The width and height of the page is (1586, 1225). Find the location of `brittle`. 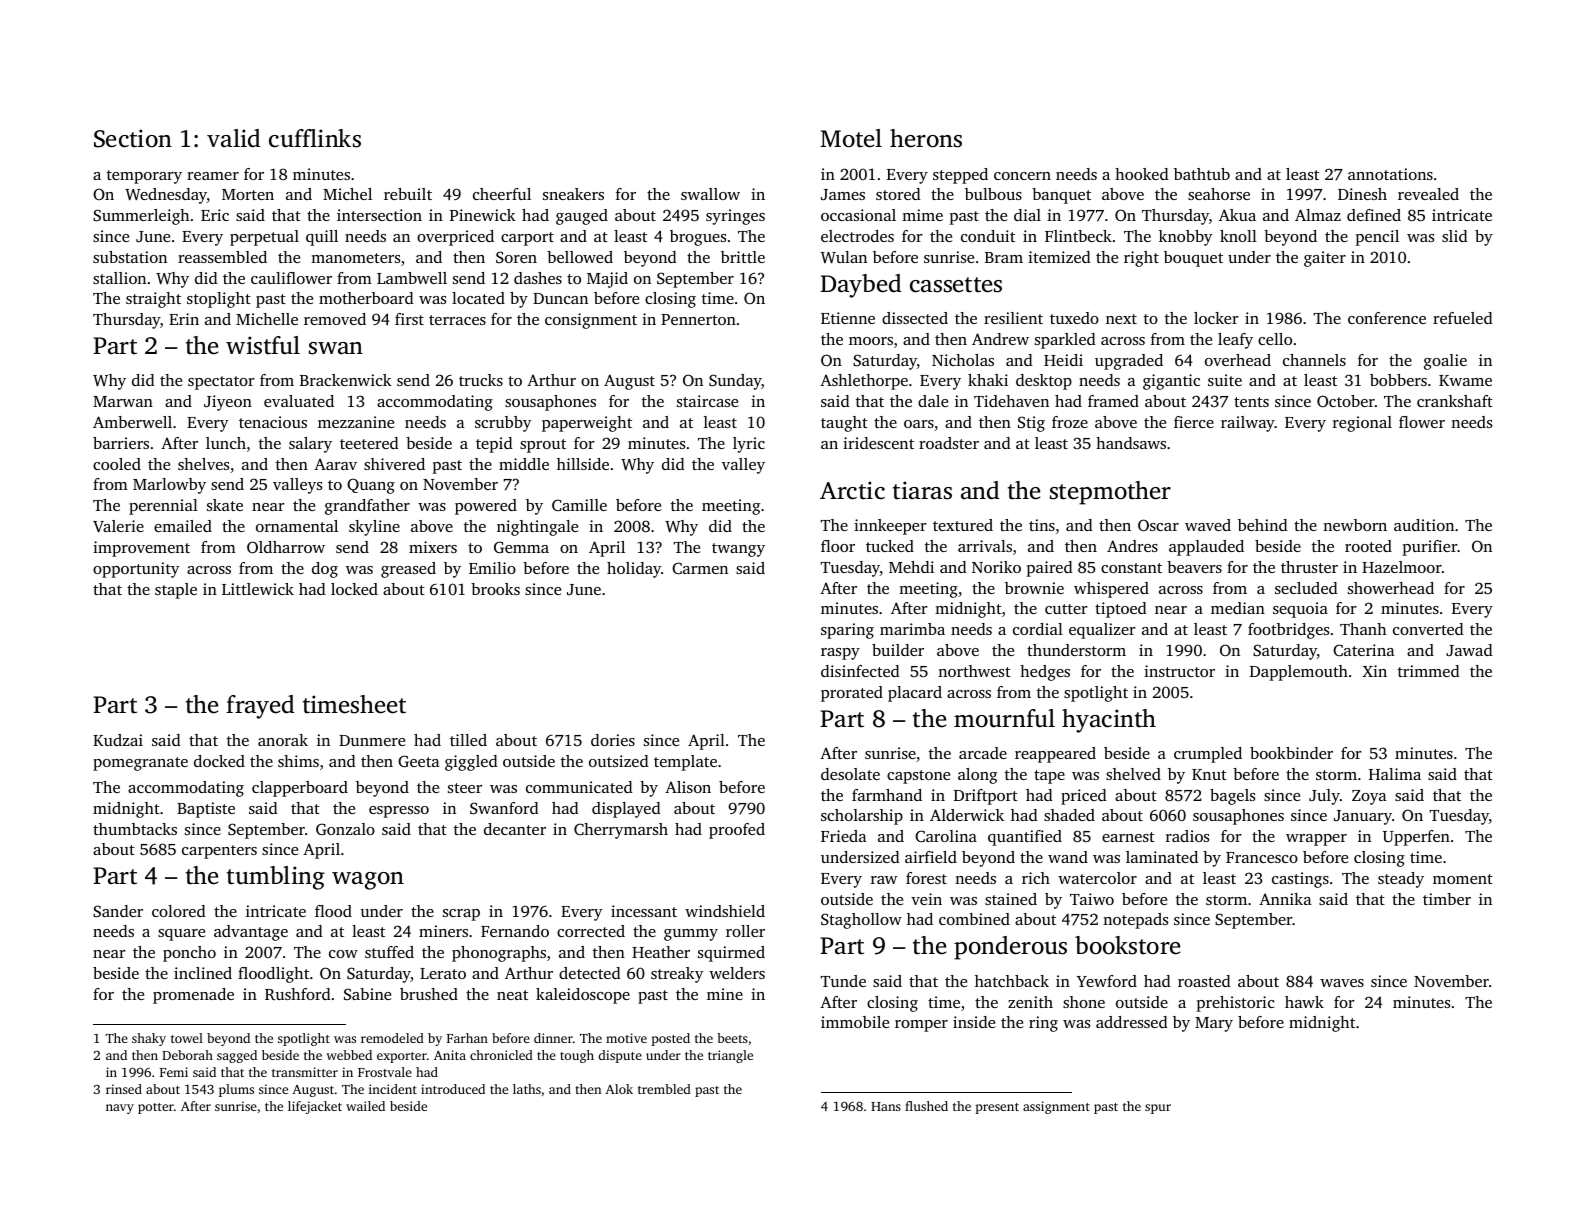

brittle is located at coordinates (743, 257).
